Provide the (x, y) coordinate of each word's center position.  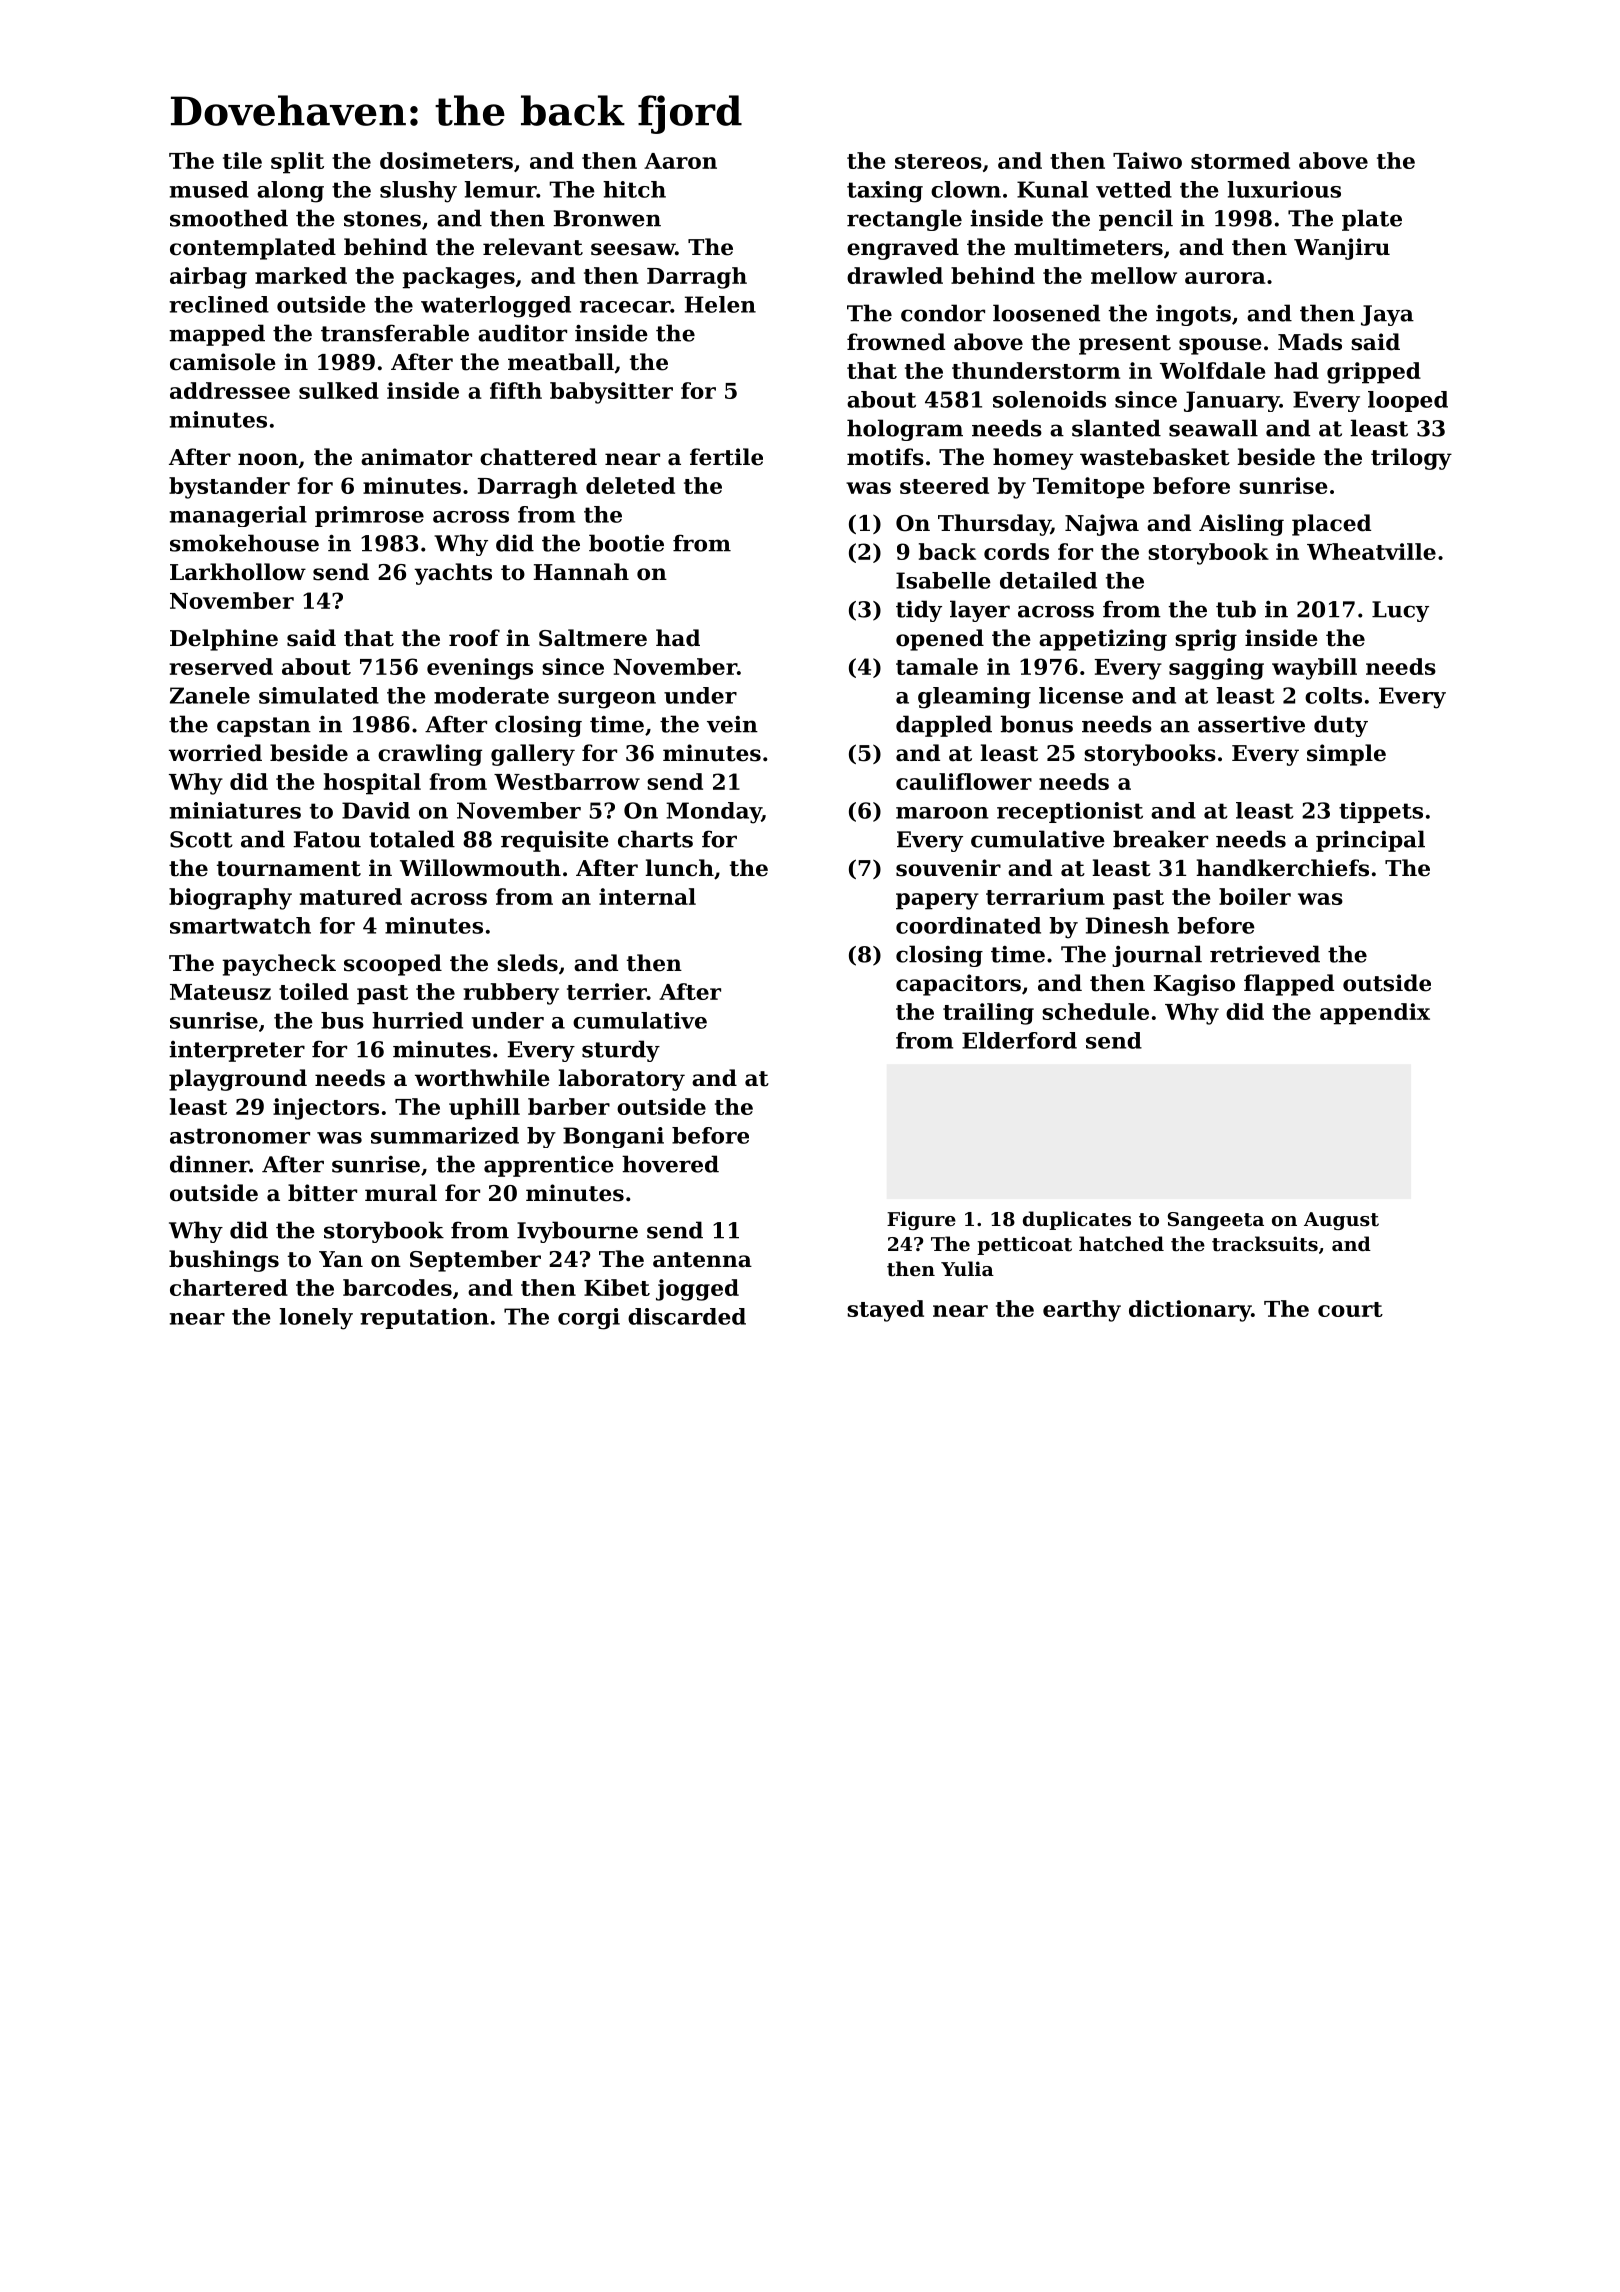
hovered (670, 1164)
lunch (679, 868)
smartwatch (240, 925)
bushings (224, 1261)
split (297, 163)
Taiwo (1147, 160)
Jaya (1387, 315)
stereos (938, 161)
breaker (1160, 839)
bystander (229, 488)
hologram (905, 430)
